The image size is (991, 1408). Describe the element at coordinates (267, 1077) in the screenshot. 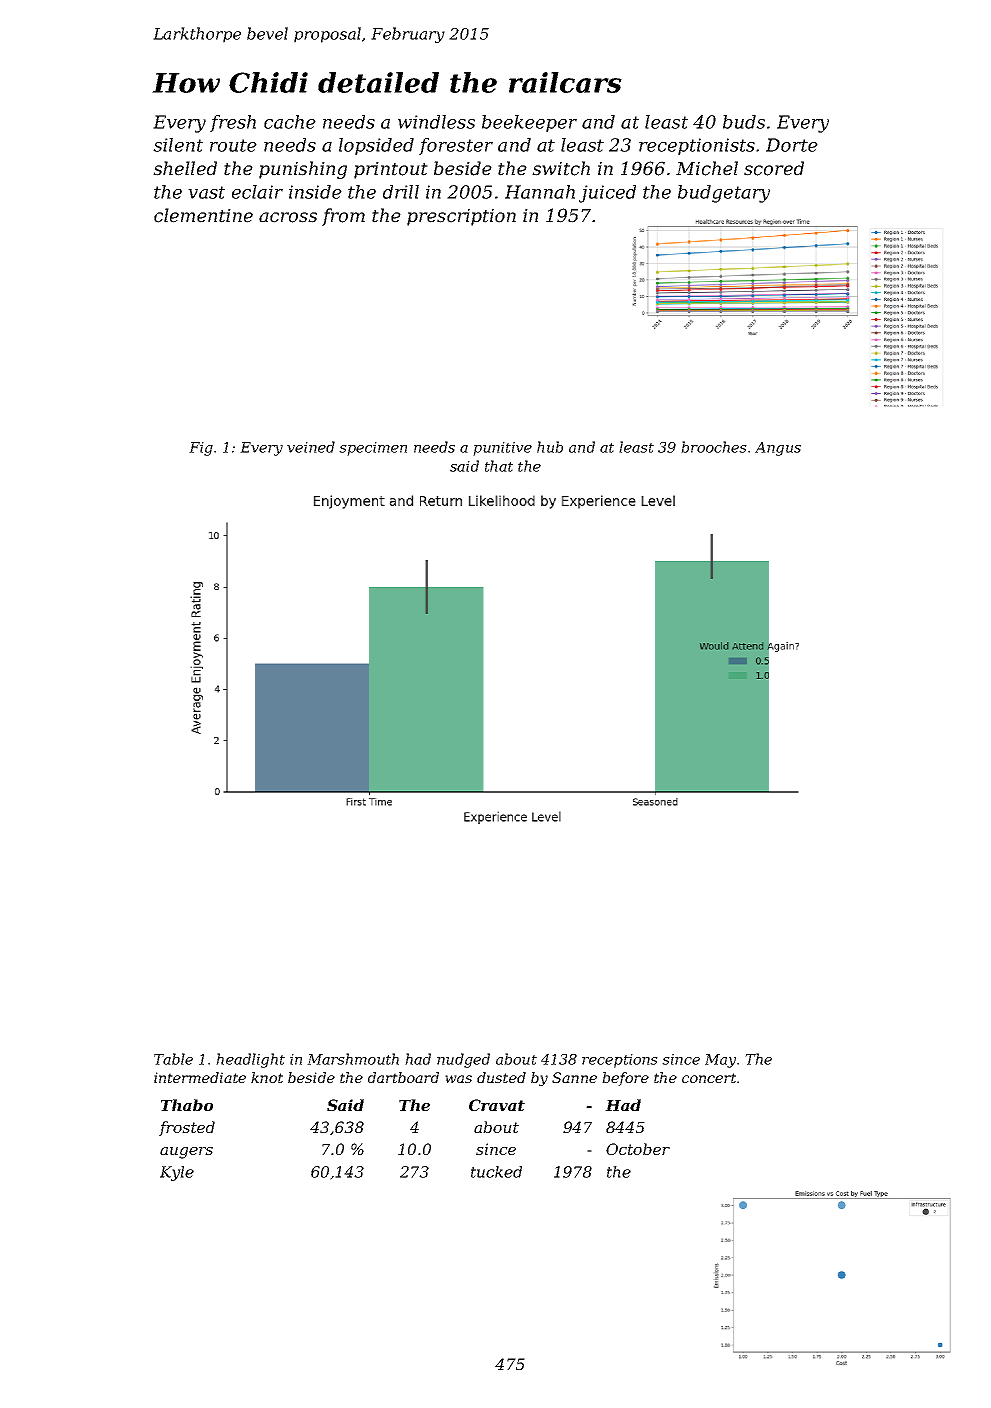

I see `knot` at that location.
